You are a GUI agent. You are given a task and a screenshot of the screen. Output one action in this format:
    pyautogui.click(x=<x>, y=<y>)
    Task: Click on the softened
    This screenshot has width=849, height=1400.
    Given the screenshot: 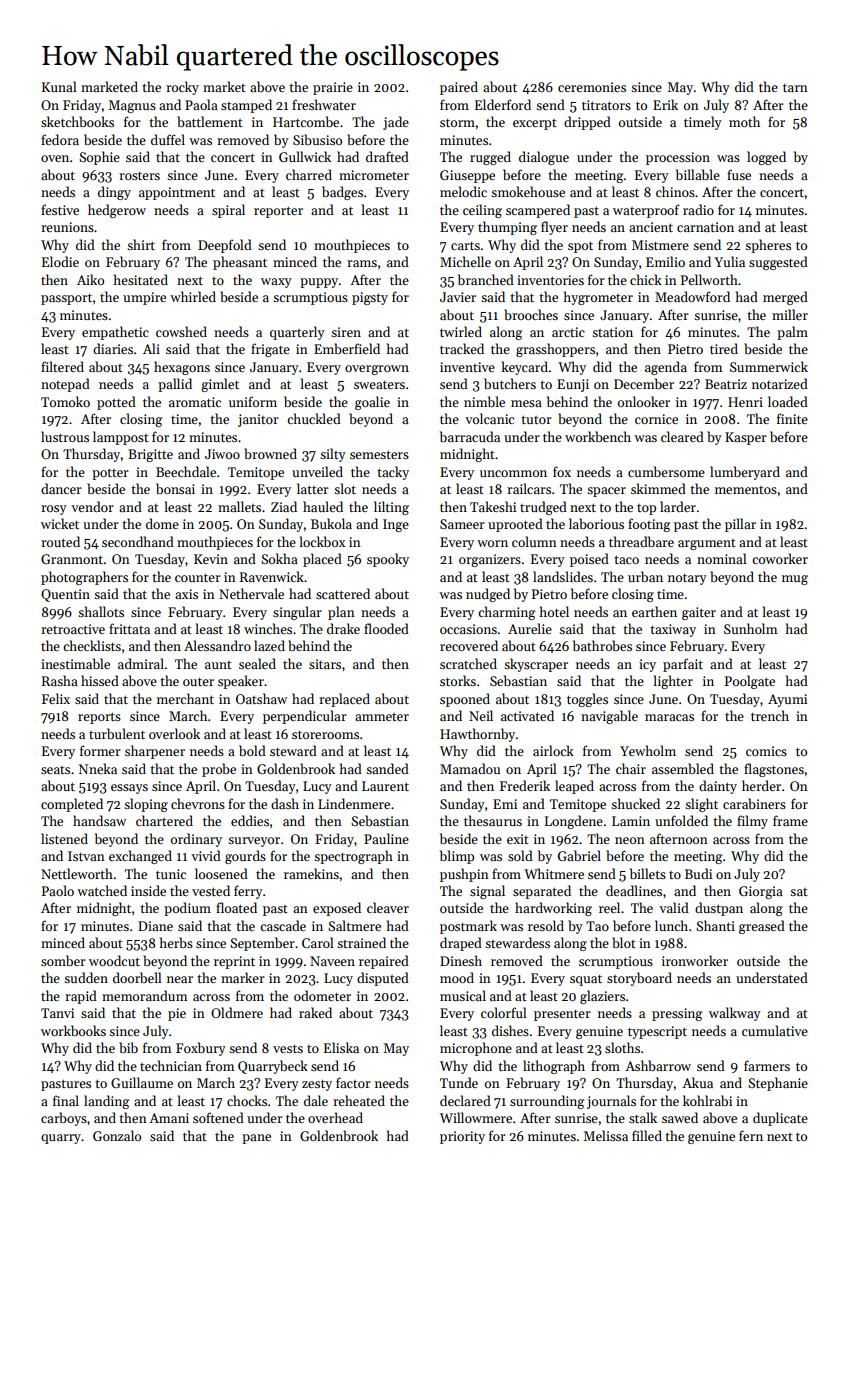 What is the action you would take?
    pyautogui.click(x=218, y=1117)
